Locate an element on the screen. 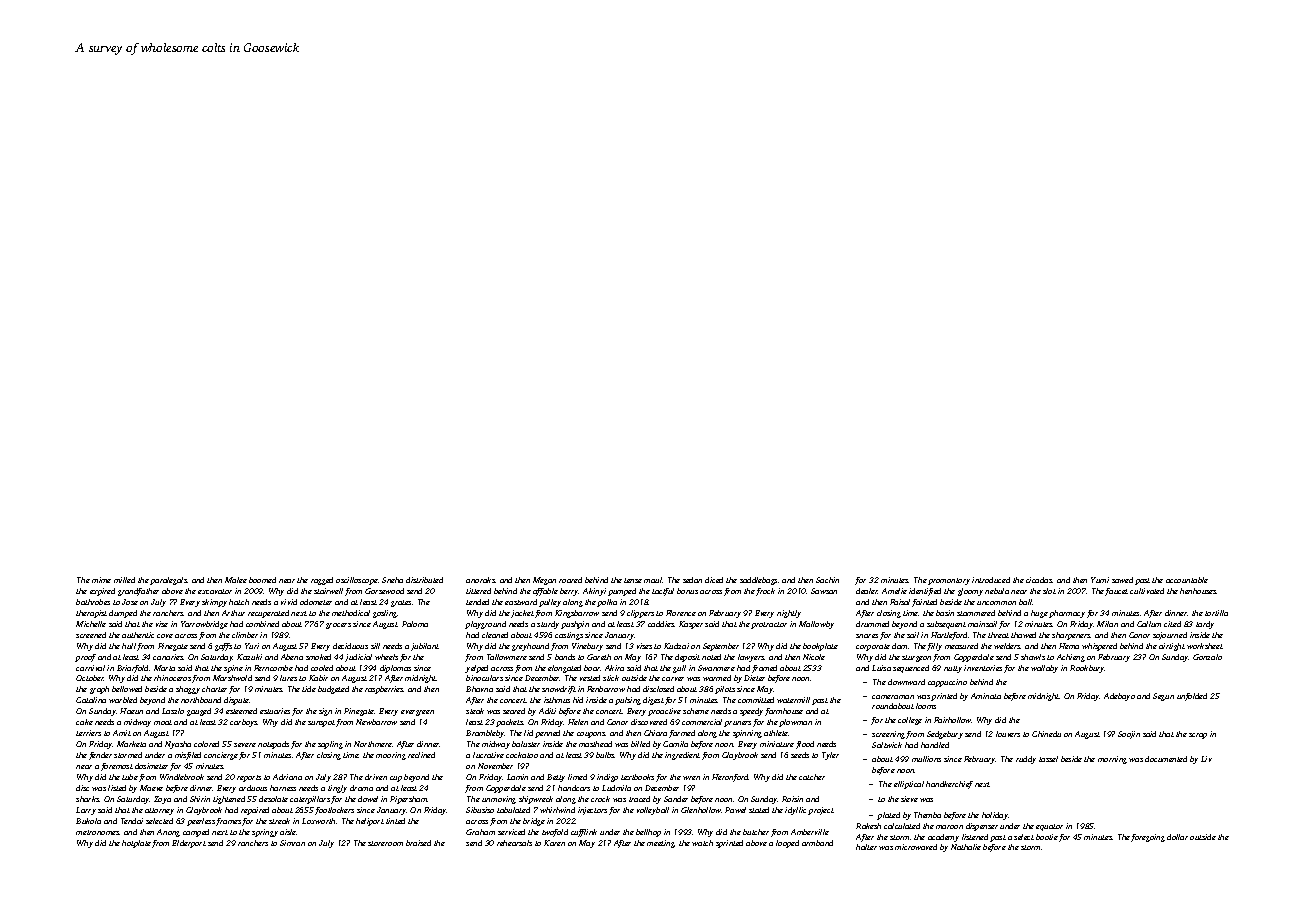 The width and height of the screenshot is (1308, 924). commercial is located at coordinates (702, 722).
